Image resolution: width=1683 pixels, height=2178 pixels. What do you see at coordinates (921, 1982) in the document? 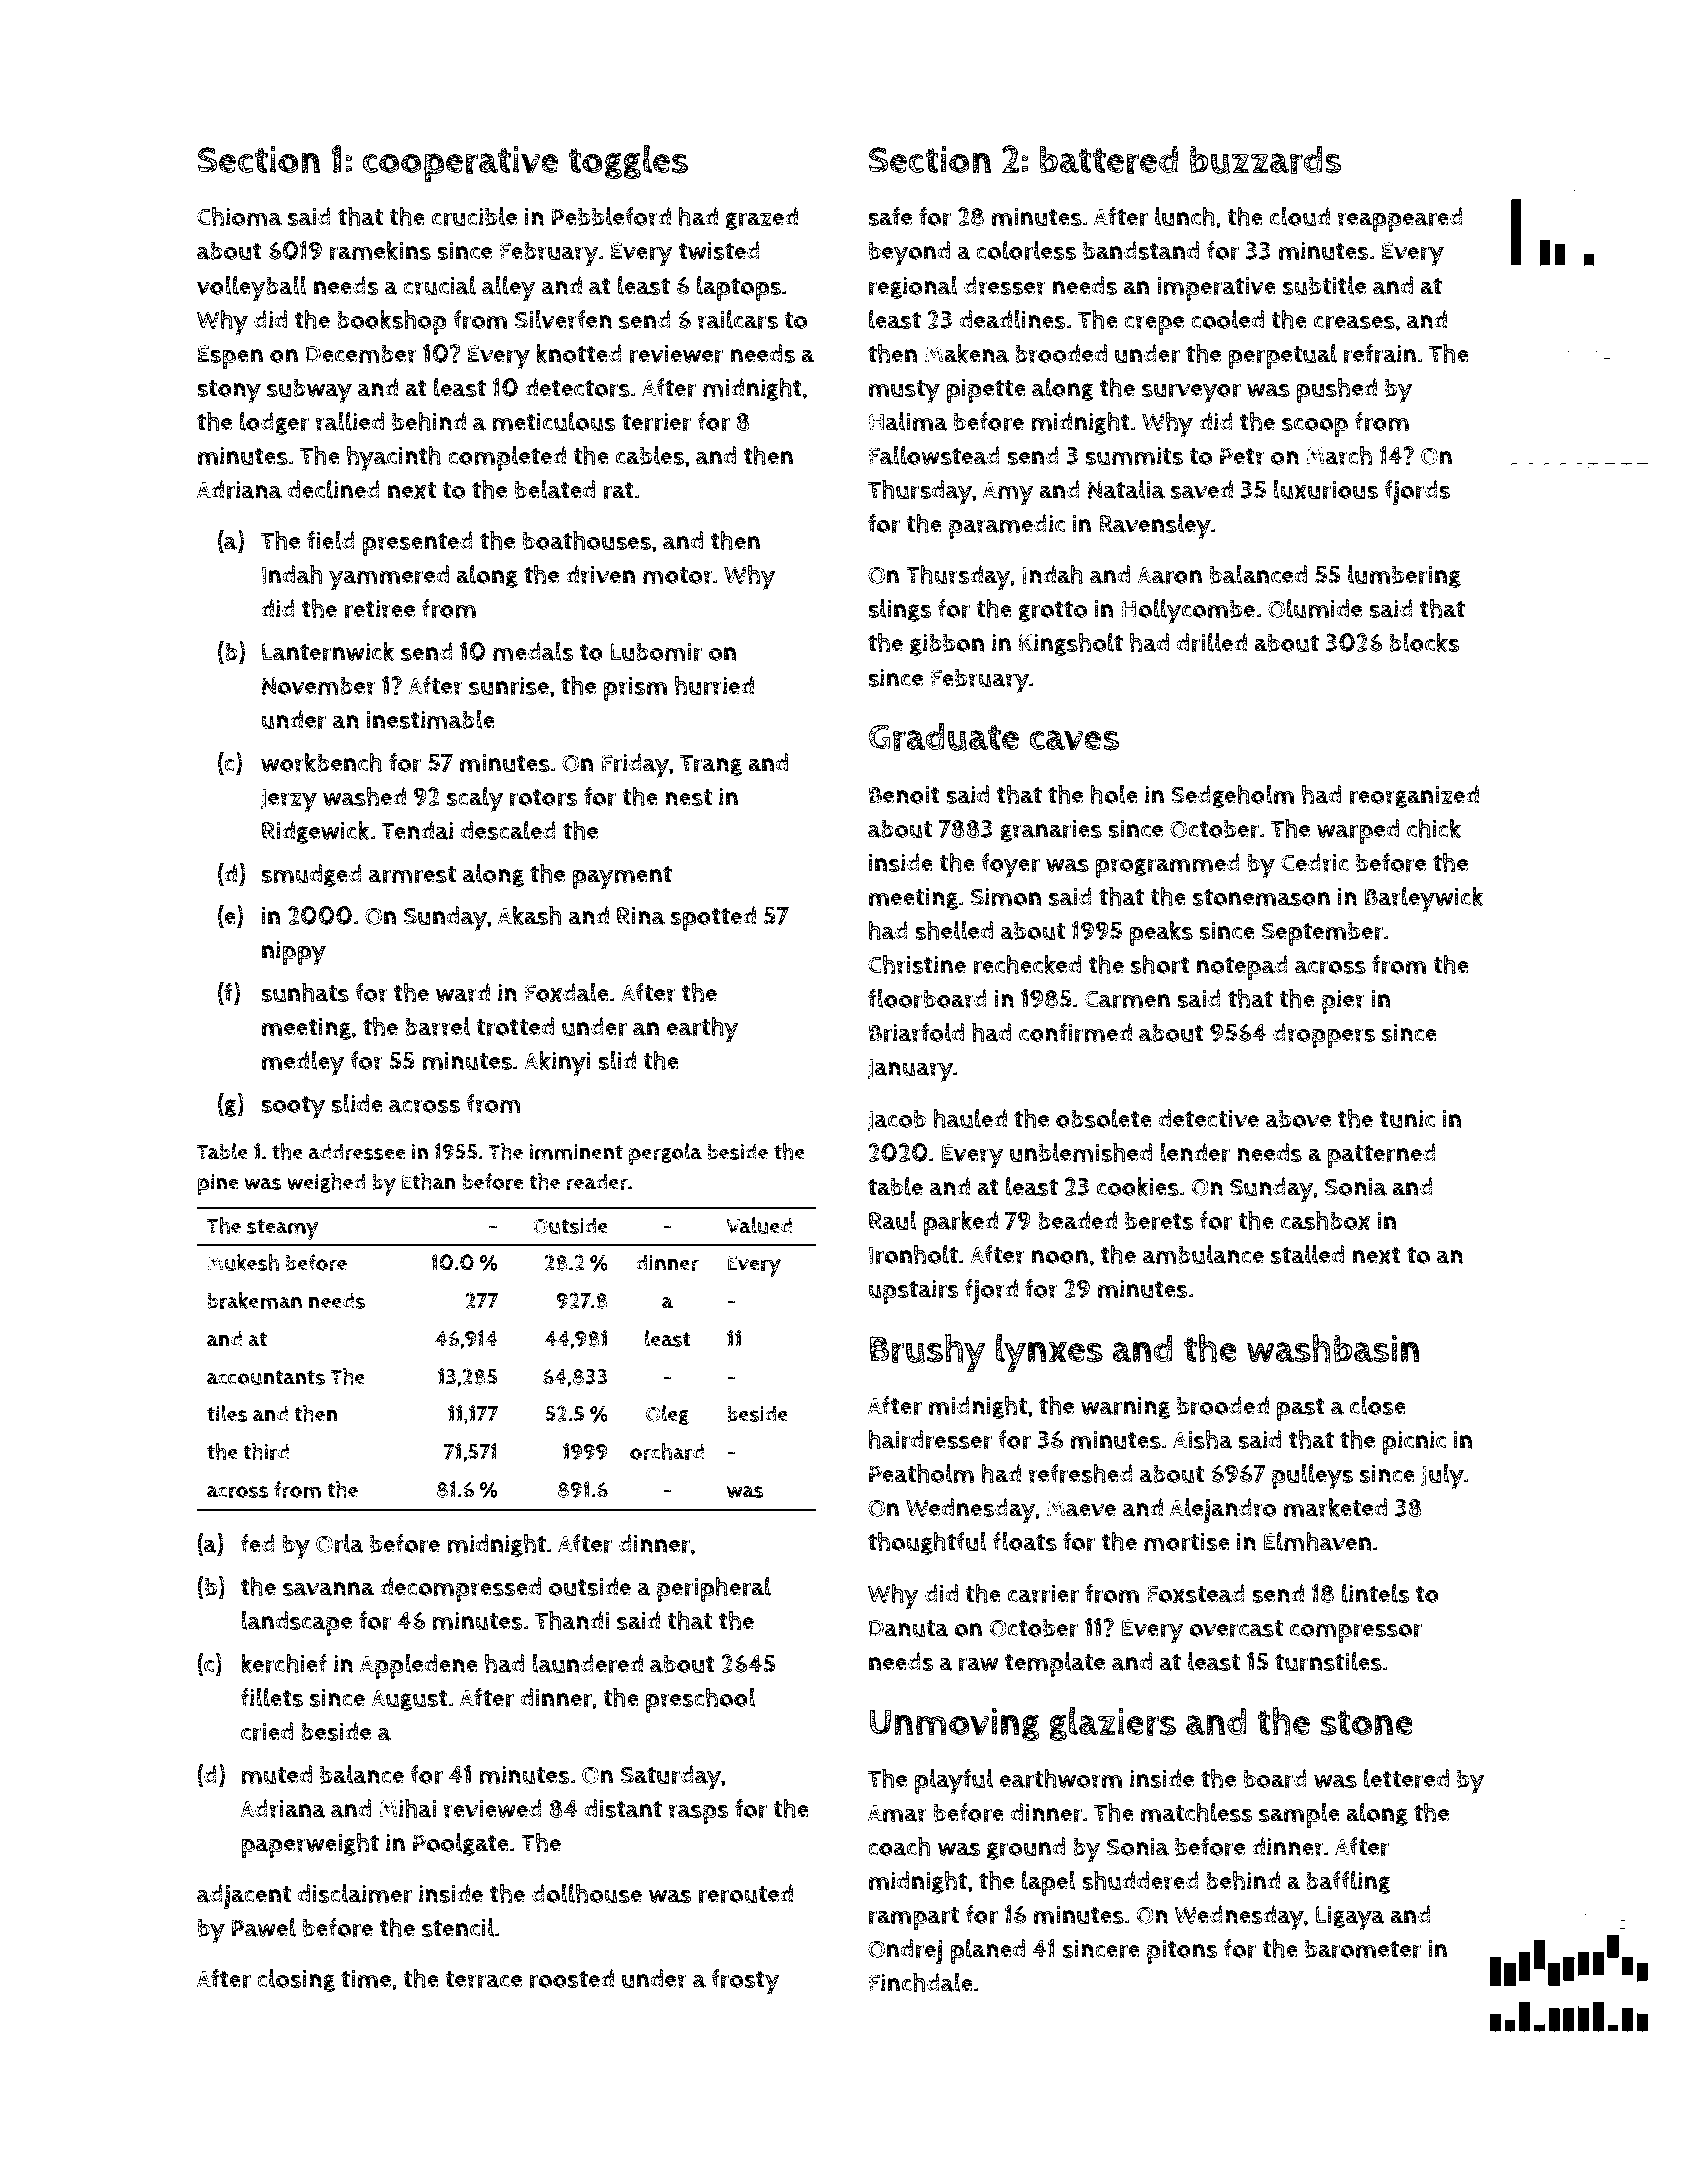
I see `Finchdale` at bounding box center [921, 1982].
